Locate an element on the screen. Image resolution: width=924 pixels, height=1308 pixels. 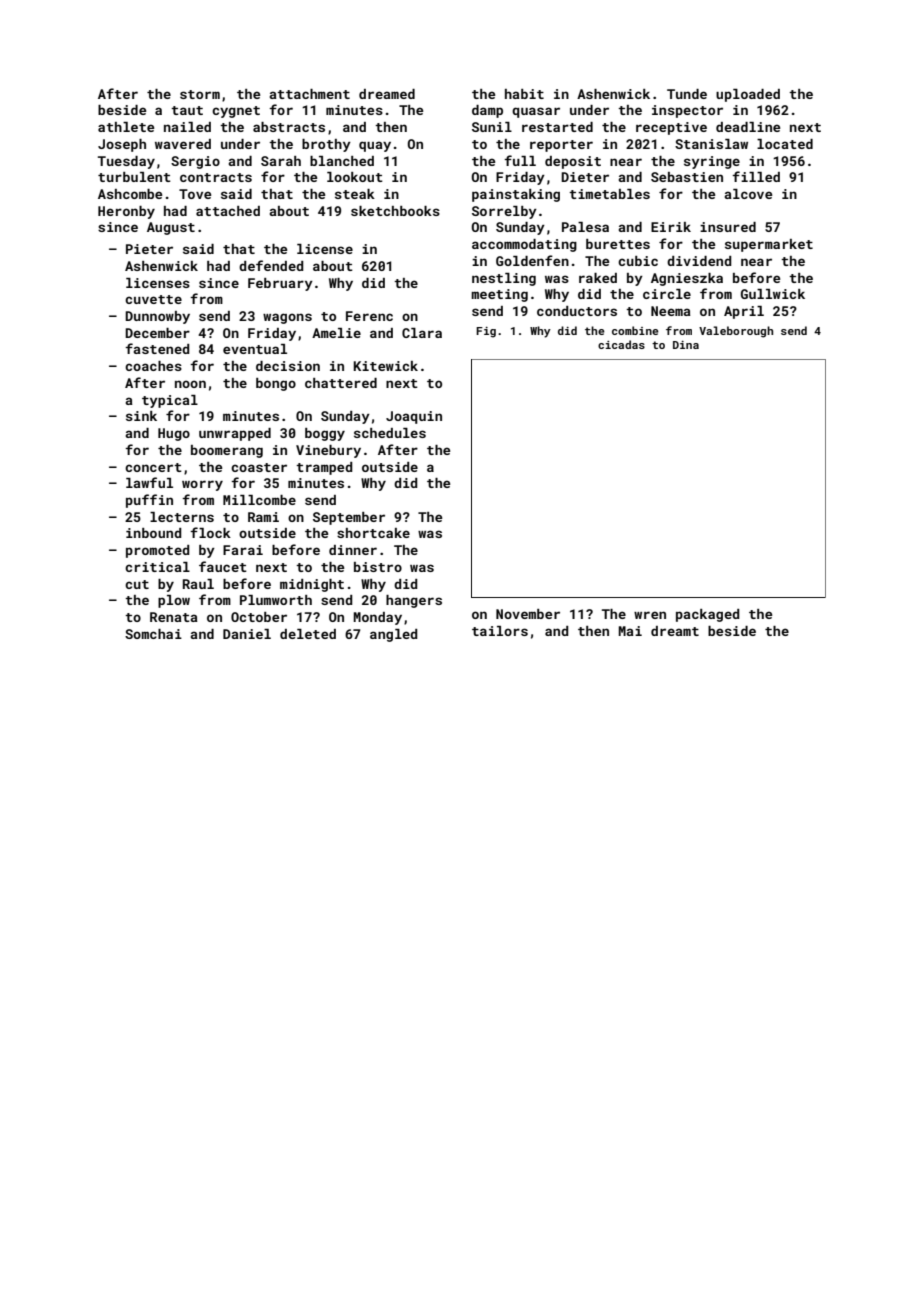
dreamed is located at coordinates (387, 94).
